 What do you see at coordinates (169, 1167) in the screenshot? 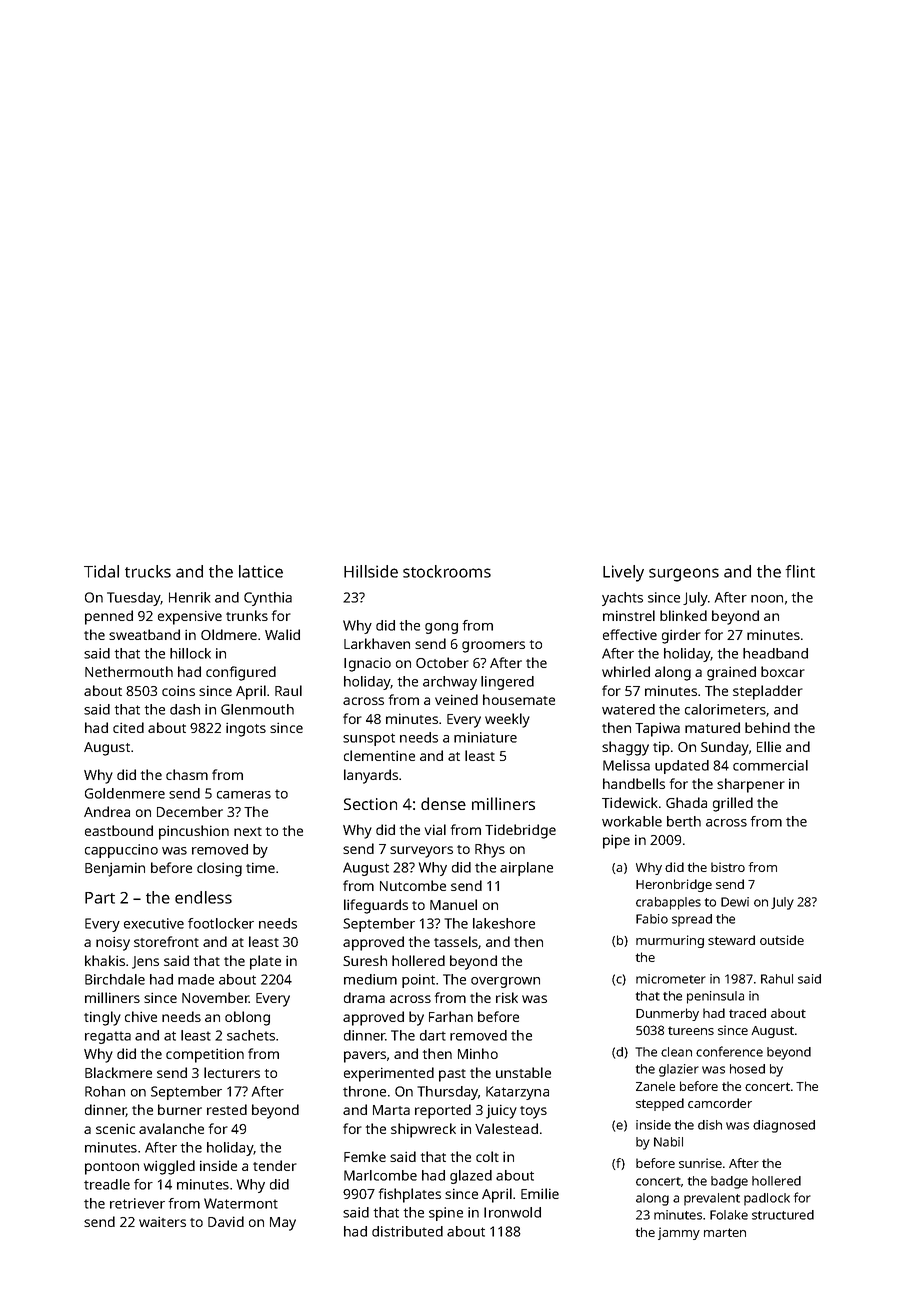
I see `wiggled` at bounding box center [169, 1167].
